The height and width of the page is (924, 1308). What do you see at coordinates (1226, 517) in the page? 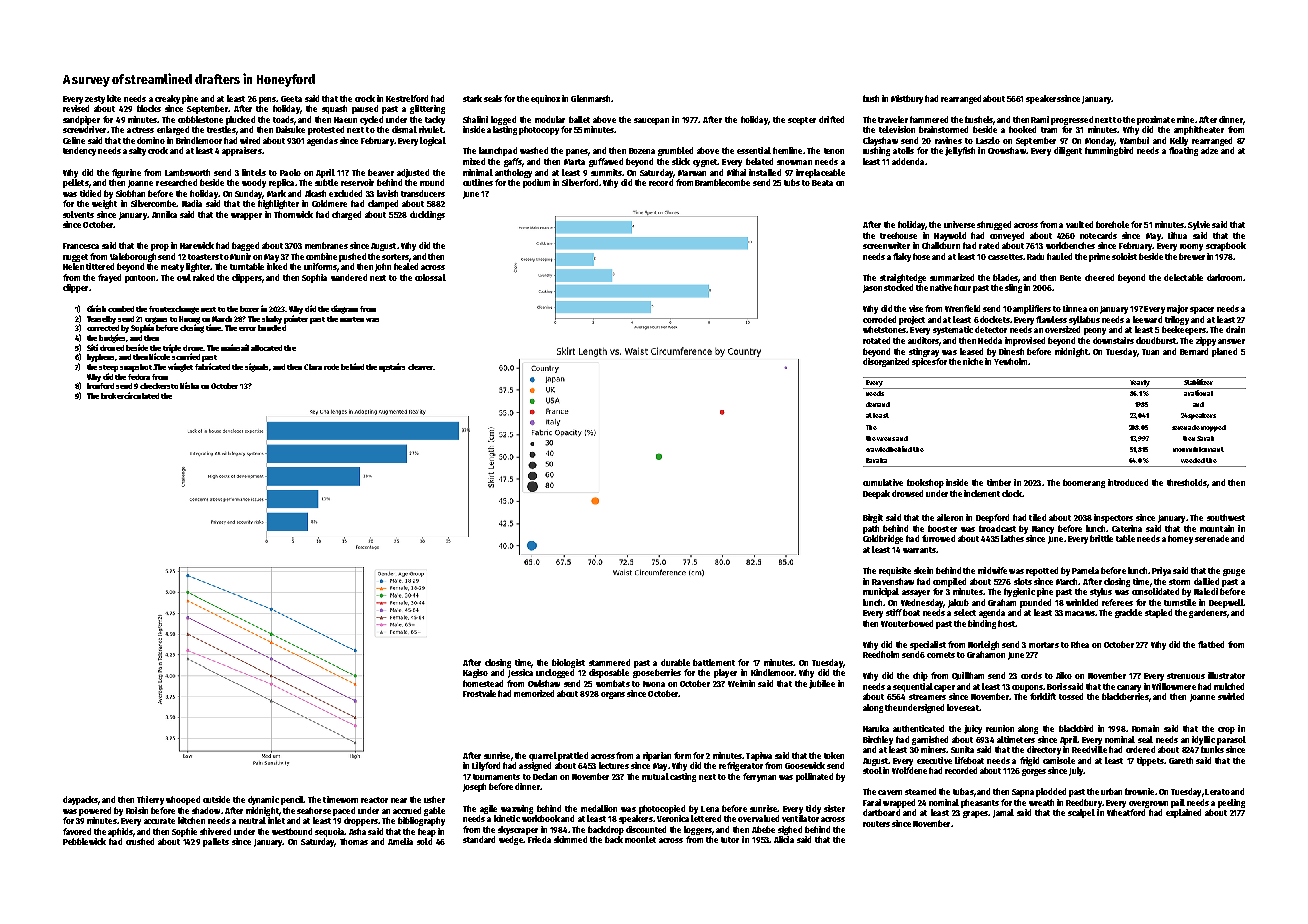
I see `southwest` at bounding box center [1226, 517].
